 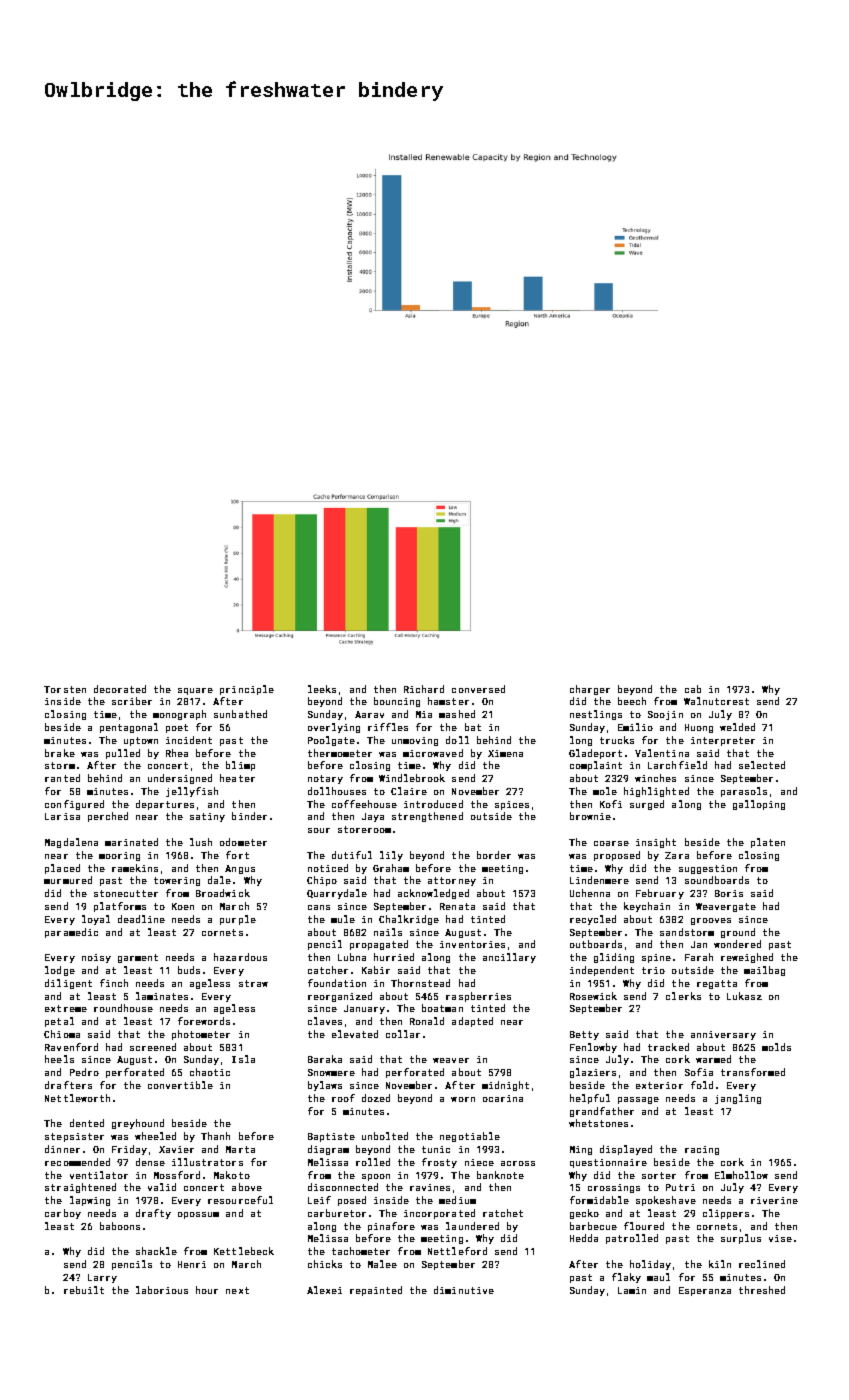 I want to click on Renata, so click(x=457, y=906).
